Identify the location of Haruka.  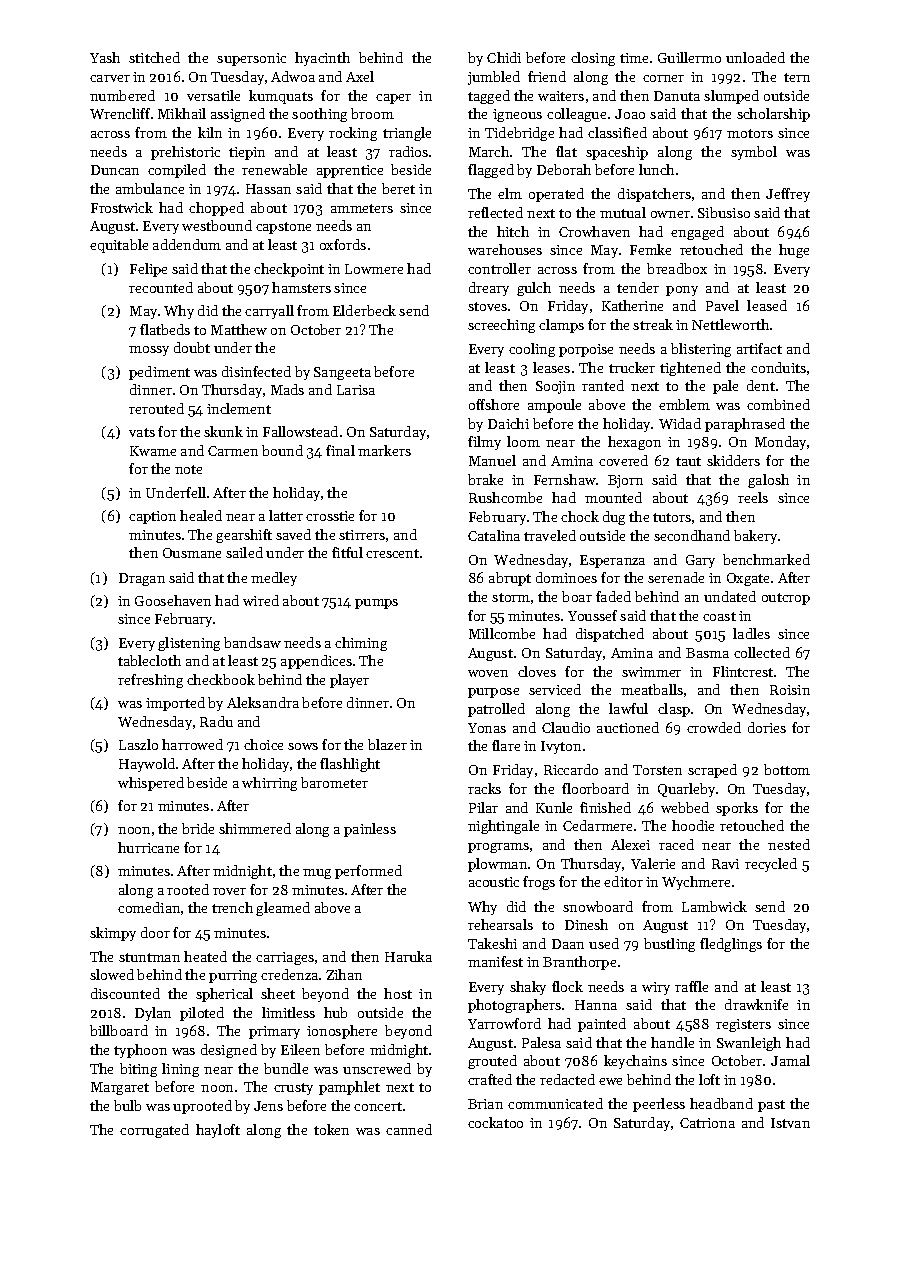
(408, 956).
